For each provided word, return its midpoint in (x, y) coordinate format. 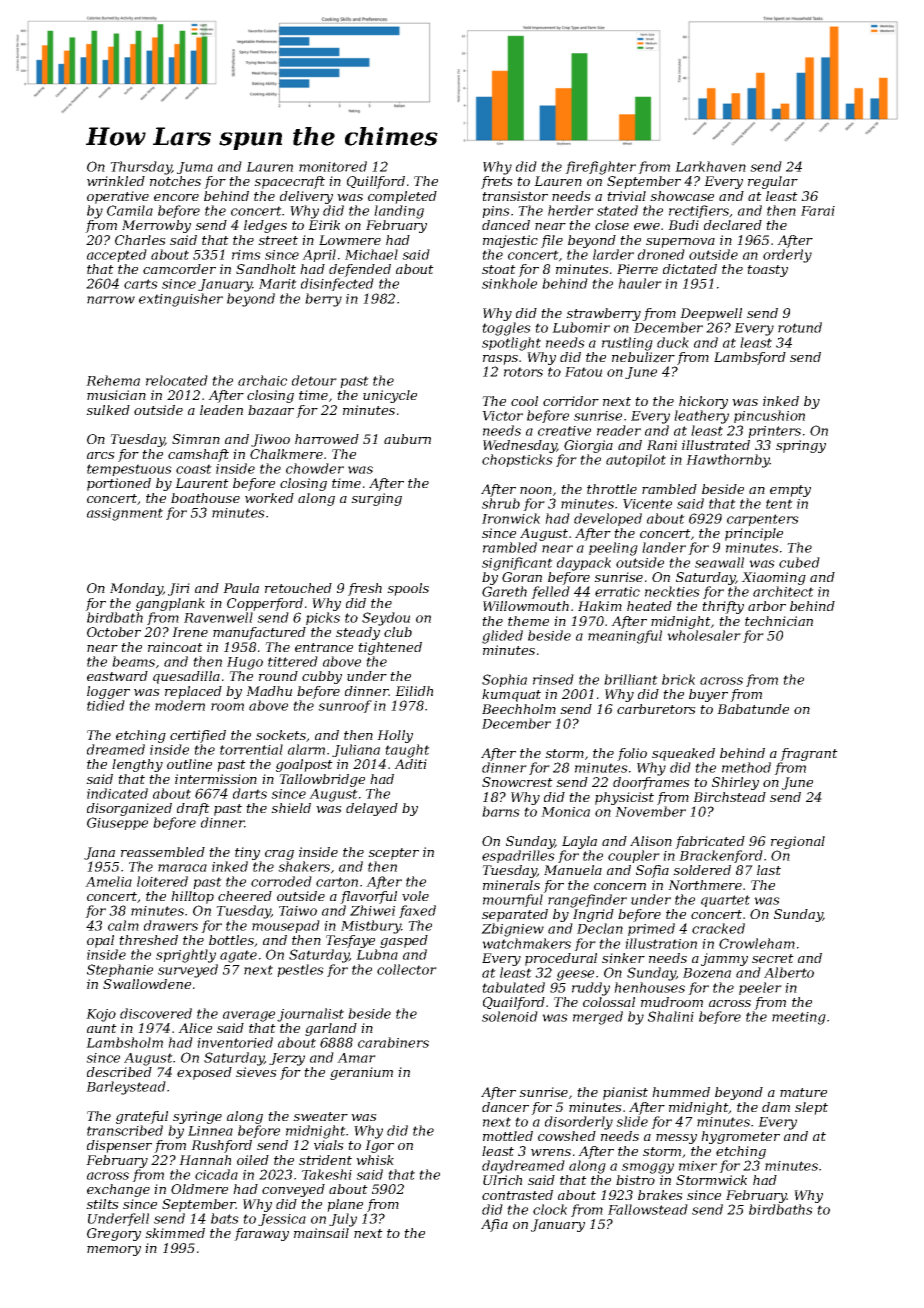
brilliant (631, 679)
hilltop (192, 897)
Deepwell (711, 314)
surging (376, 499)
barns (501, 811)
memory (114, 1251)
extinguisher (181, 300)
